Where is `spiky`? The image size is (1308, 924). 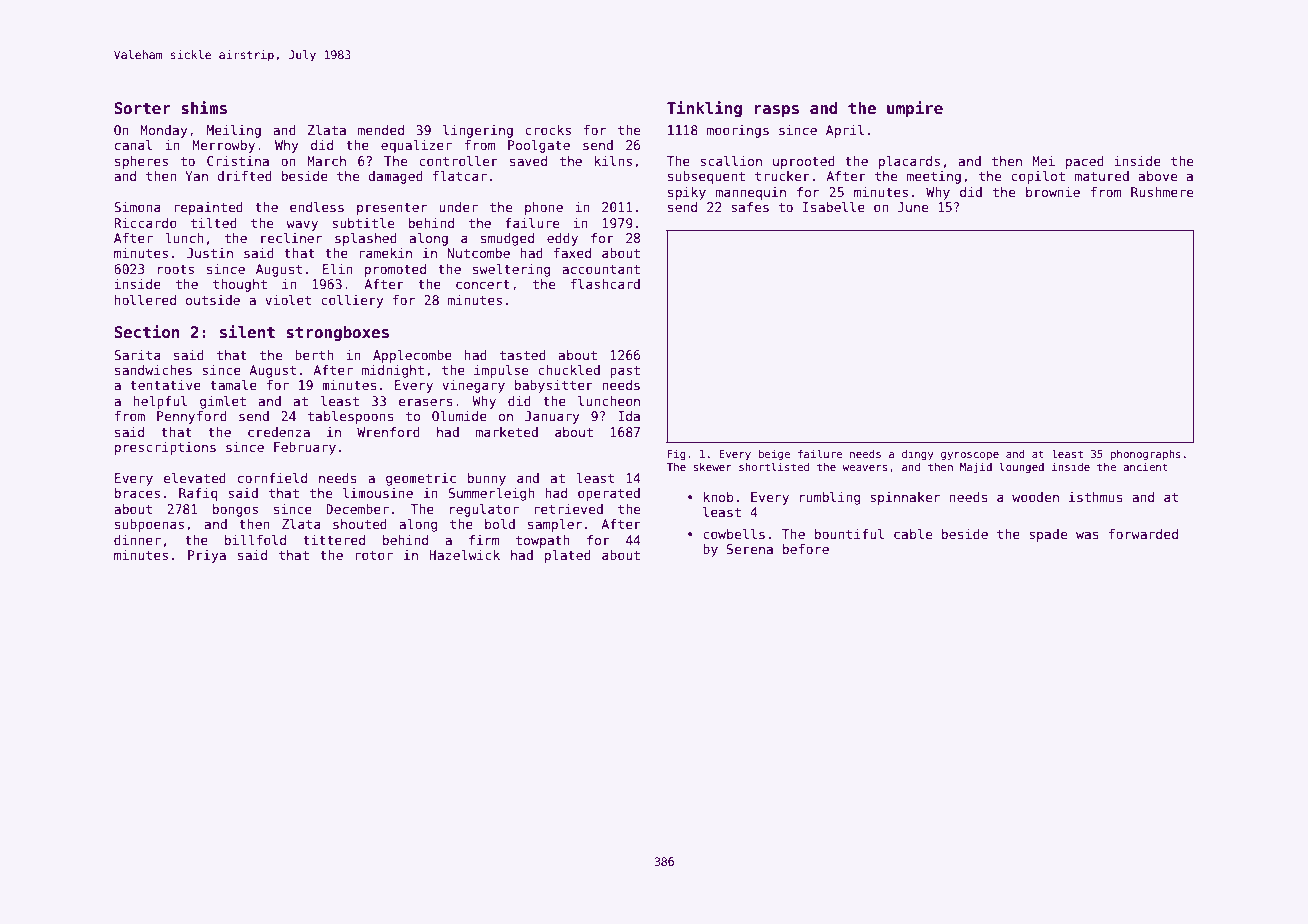 spiky is located at coordinates (687, 193).
